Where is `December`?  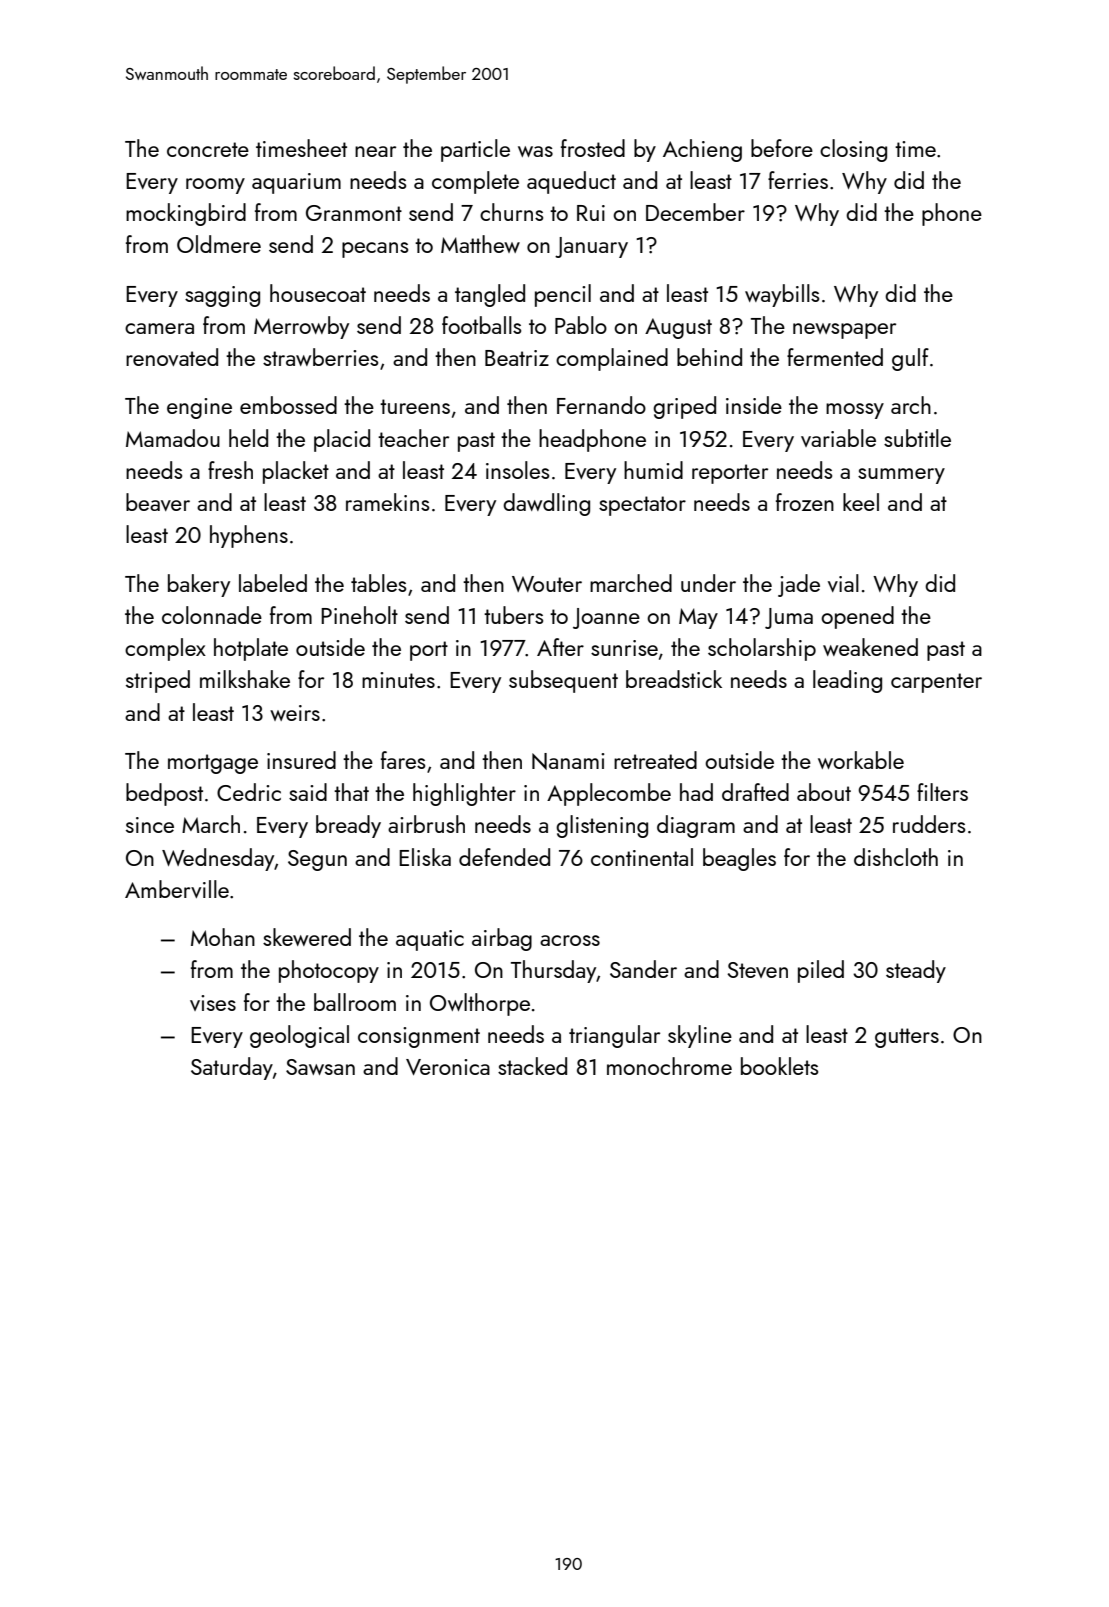 December is located at coordinates (695, 212).
